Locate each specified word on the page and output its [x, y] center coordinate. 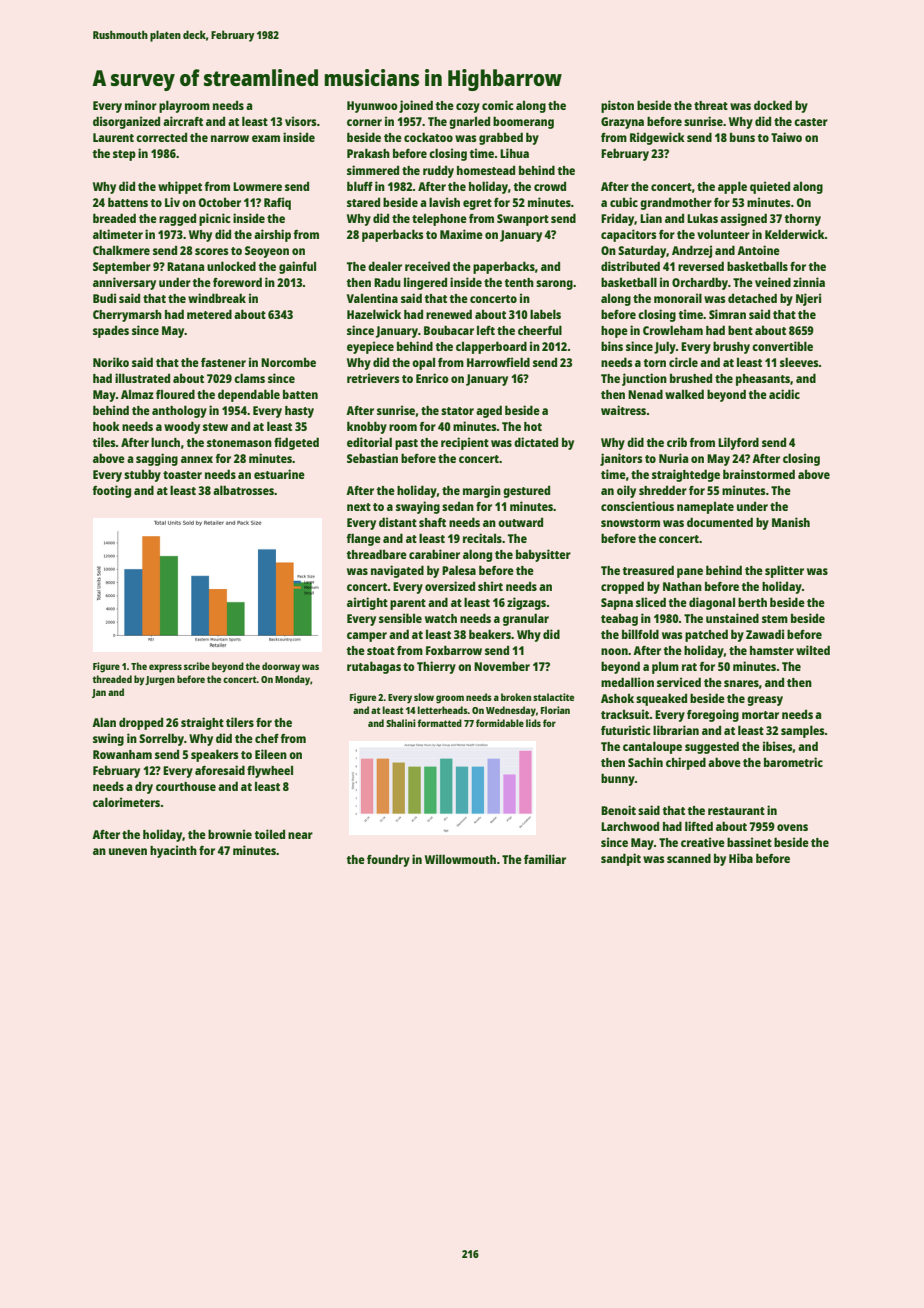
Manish [791, 522]
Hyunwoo [372, 107]
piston [617, 106]
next [359, 507]
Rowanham [122, 754]
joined [416, 106]
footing [111, 491]
